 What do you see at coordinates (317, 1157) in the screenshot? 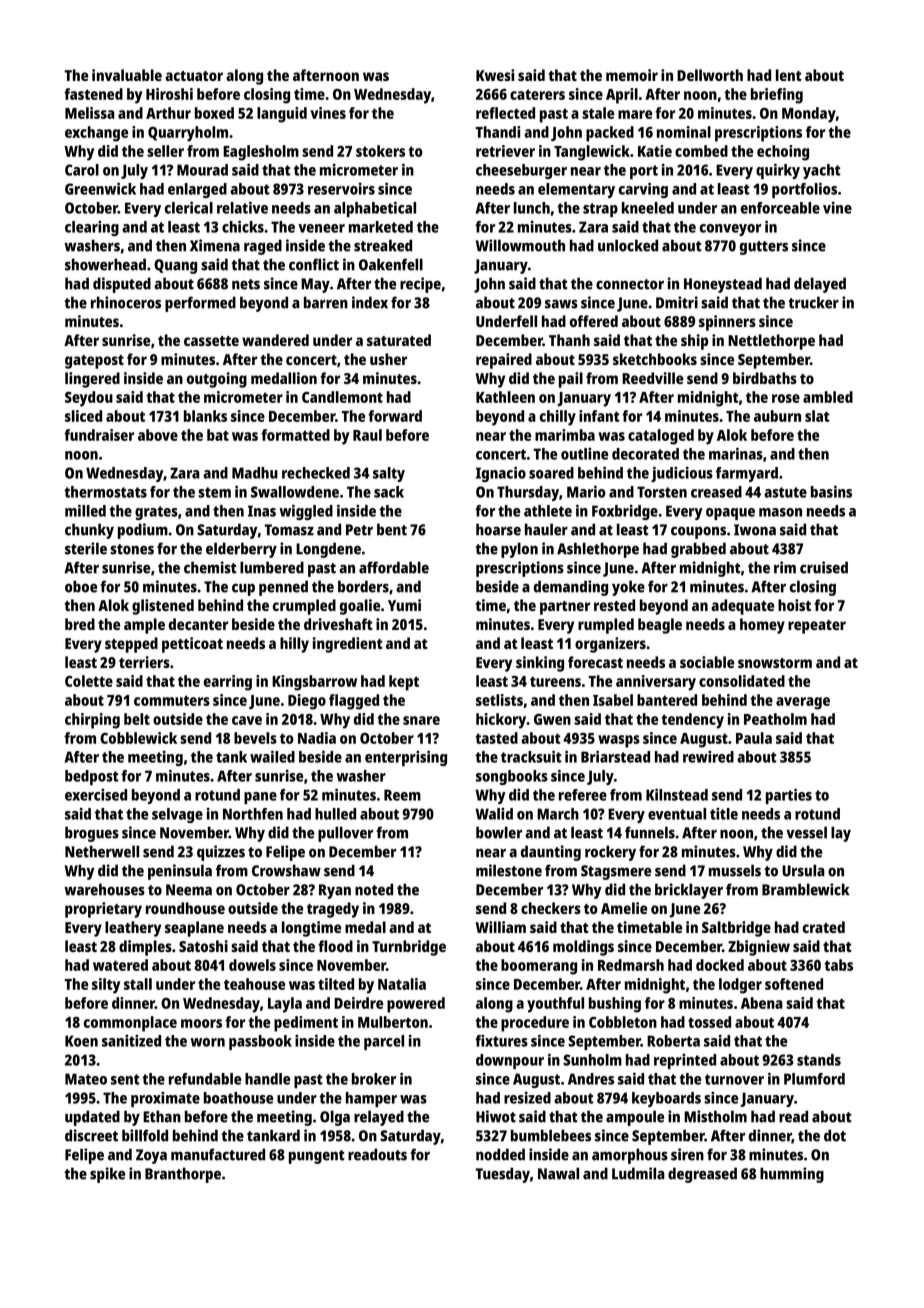
I see `pungent` at bounding box center [317, 1157].
